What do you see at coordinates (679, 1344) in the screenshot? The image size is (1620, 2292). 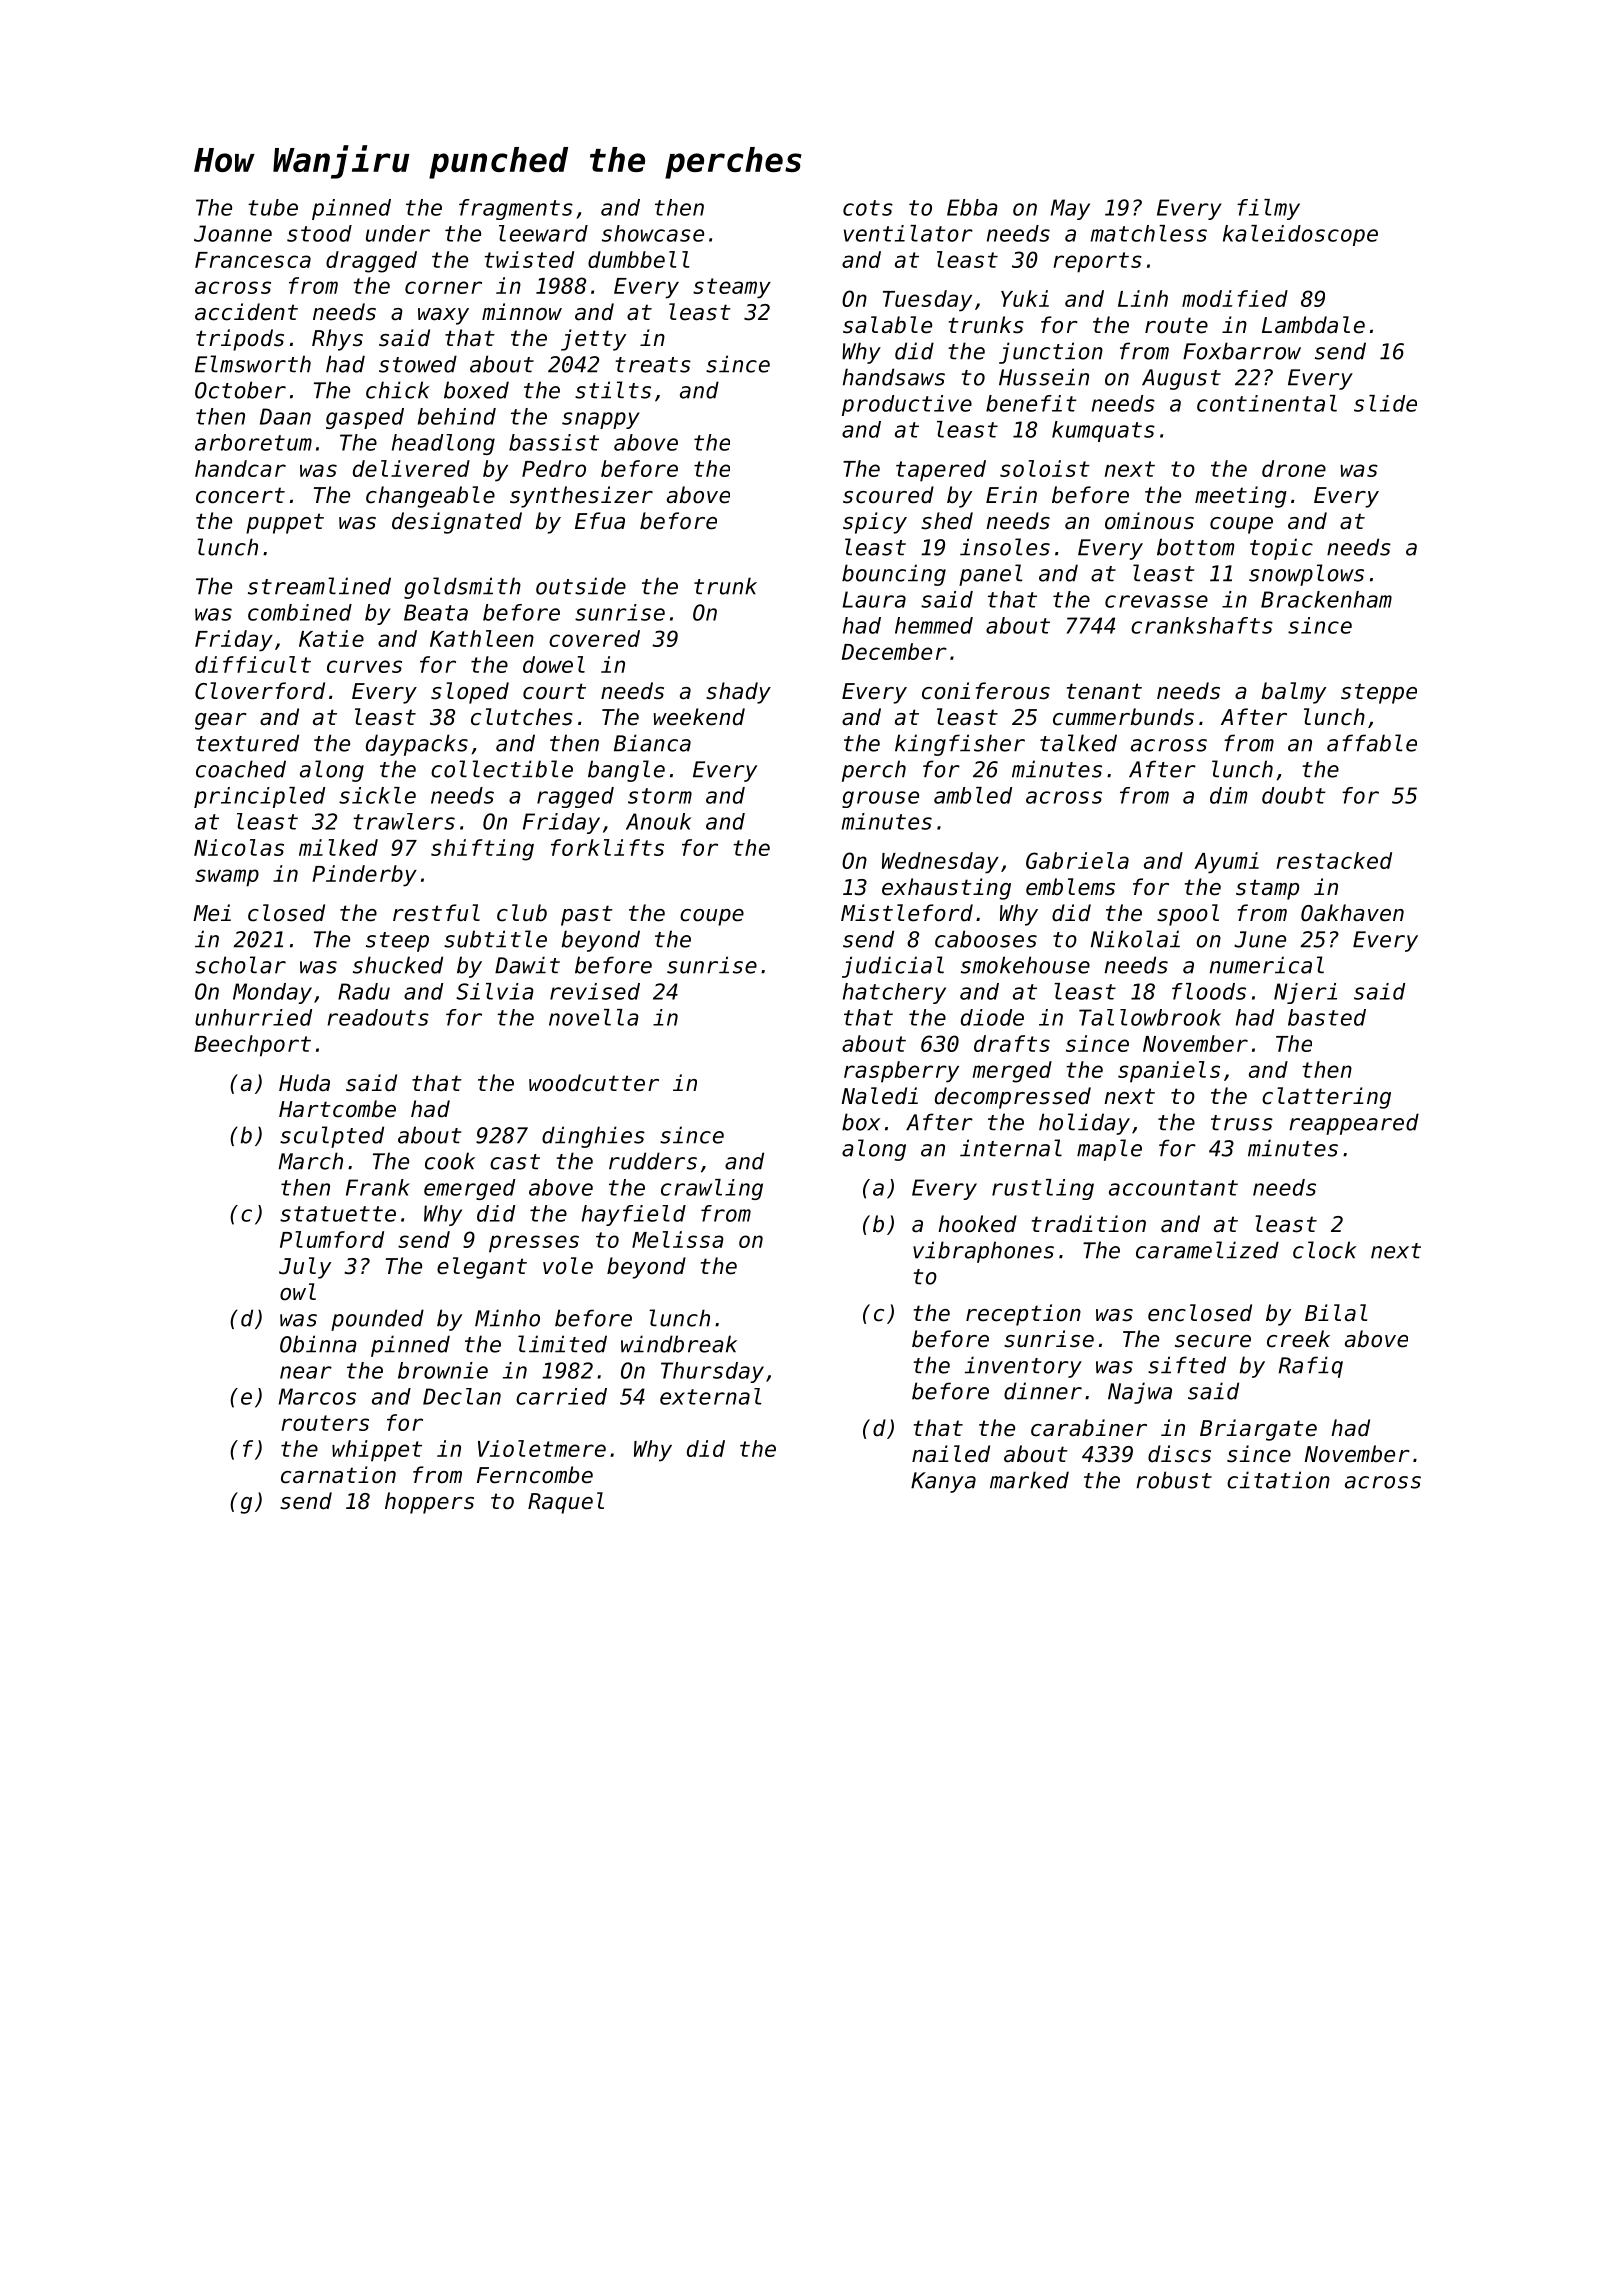 I see `windbreak` at bounding box center [679, 1344].
